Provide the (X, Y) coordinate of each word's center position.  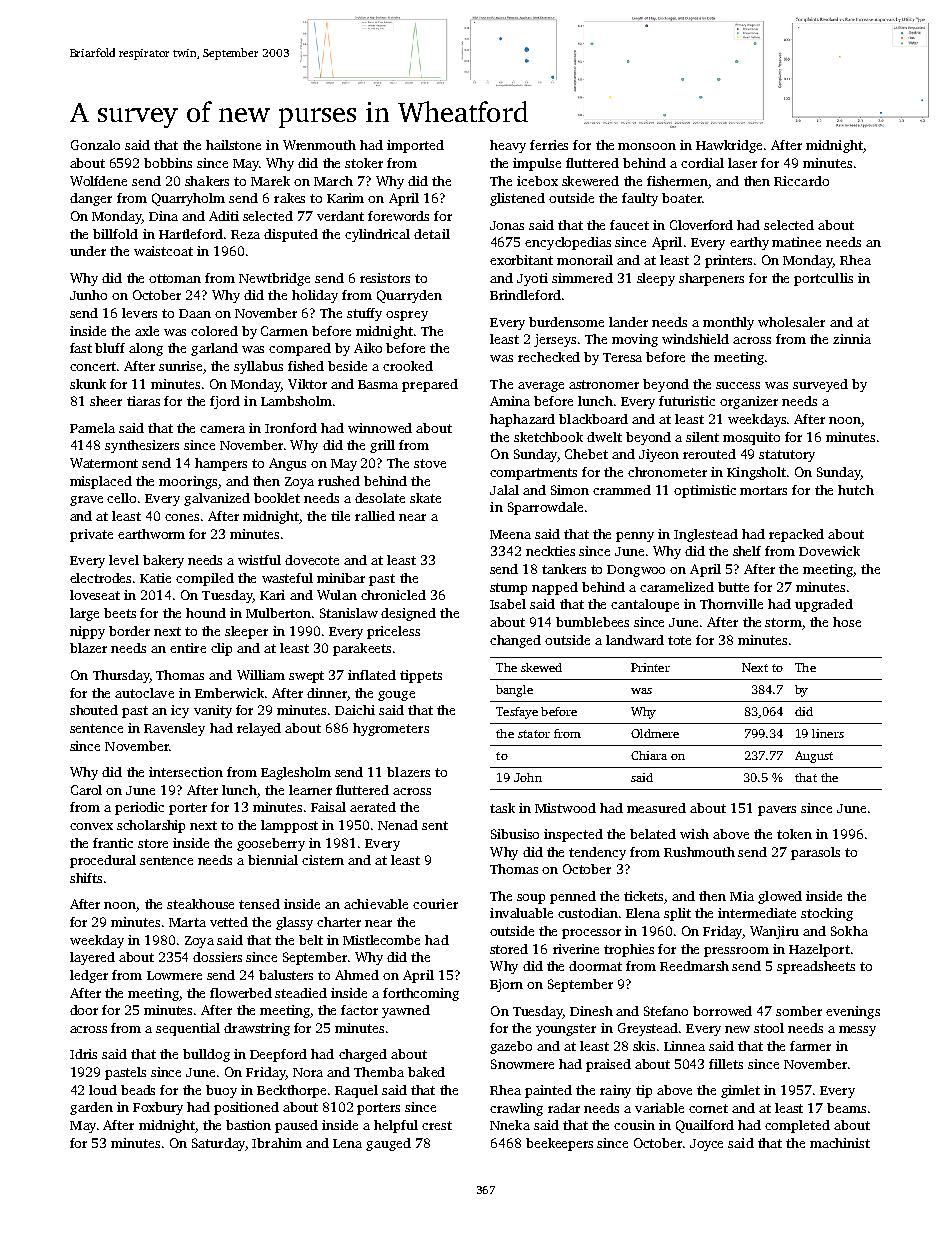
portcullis (823, 279)
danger (91, 199)
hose (847, 622)
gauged (388, 1144)
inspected (573, 835)
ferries (549, 145)
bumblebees (592, 622)
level (124, 560)
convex (91, 826)
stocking (827, 914)
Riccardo (801, 181)
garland (214, 349)
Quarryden (409, 296)
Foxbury (158, 1108)
